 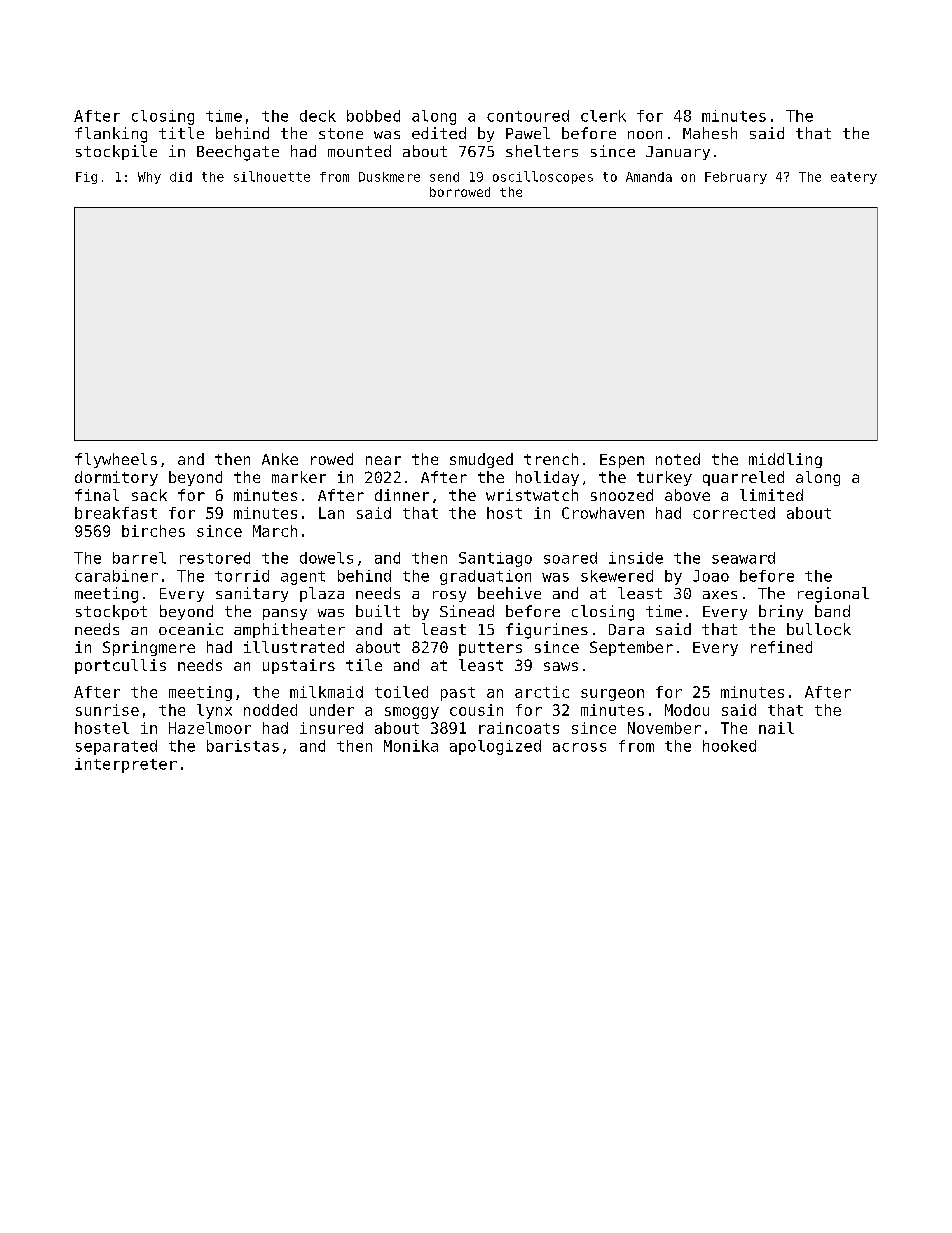 I want to click on shelters, so click(x=542, y=151).
